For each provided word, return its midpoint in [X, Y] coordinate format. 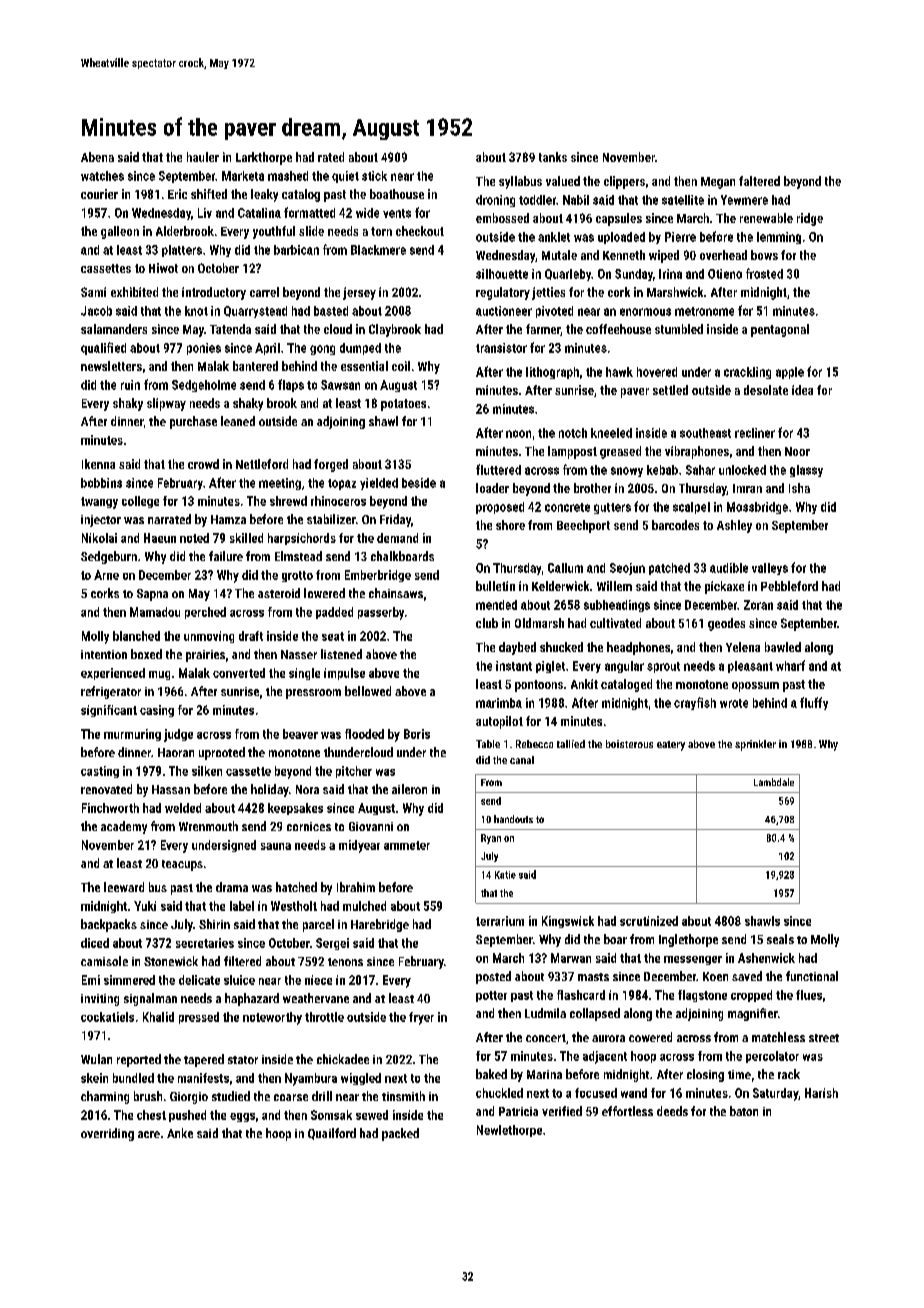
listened [341, 654]
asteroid [279, 593]
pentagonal [780, 330]
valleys [770, 569]
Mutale [559, 255]
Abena [97, 157]
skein [94, 1078]
